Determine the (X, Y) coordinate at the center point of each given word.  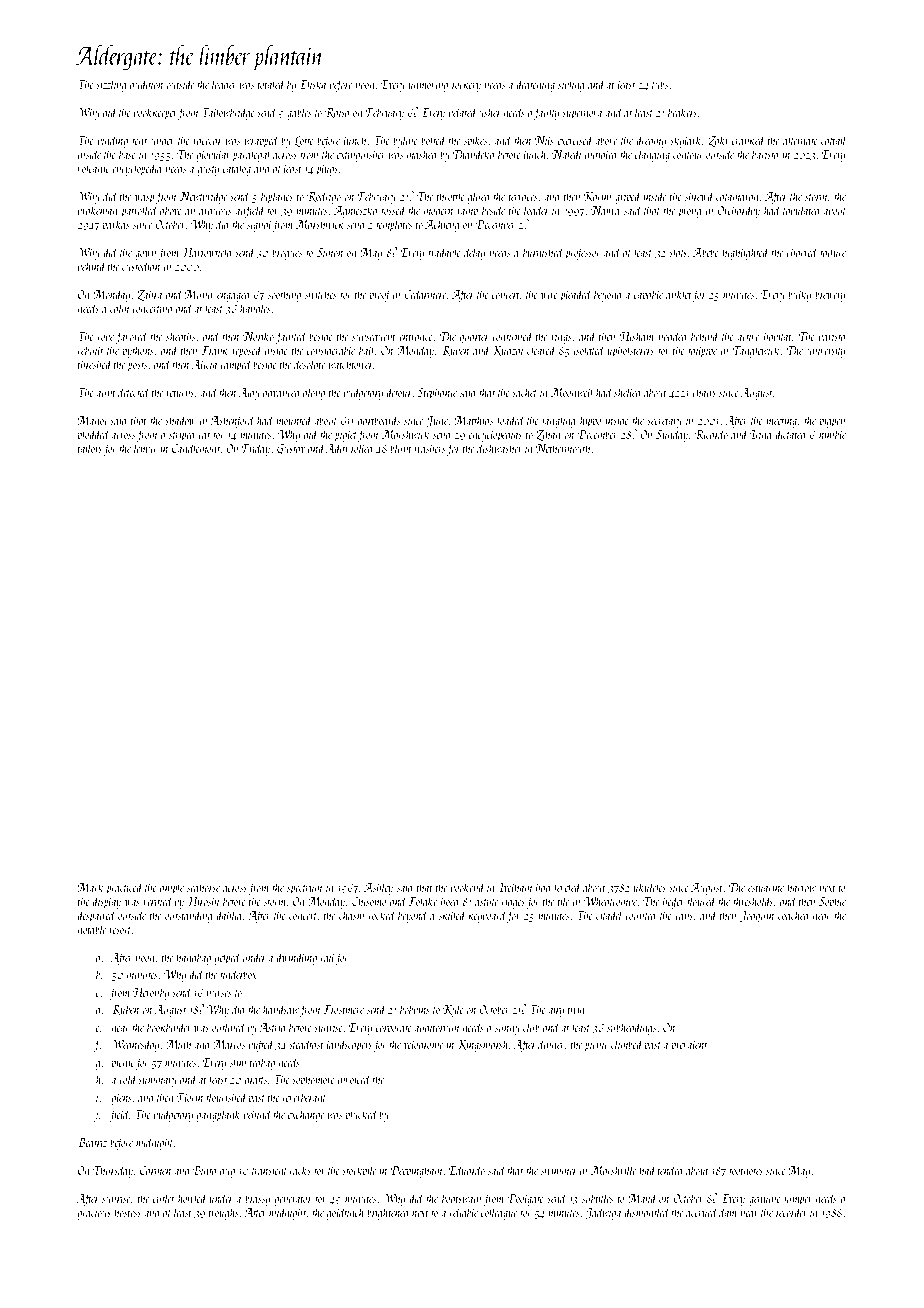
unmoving (428, 86)
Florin (190, 1097)
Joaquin (757, 917)
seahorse (203, 887)
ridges (513, 902)
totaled (271, 84)
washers (430, 448)
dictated (791, 434)
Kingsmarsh (482, 1045)
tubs (660, 84)
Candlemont (196, 448)
